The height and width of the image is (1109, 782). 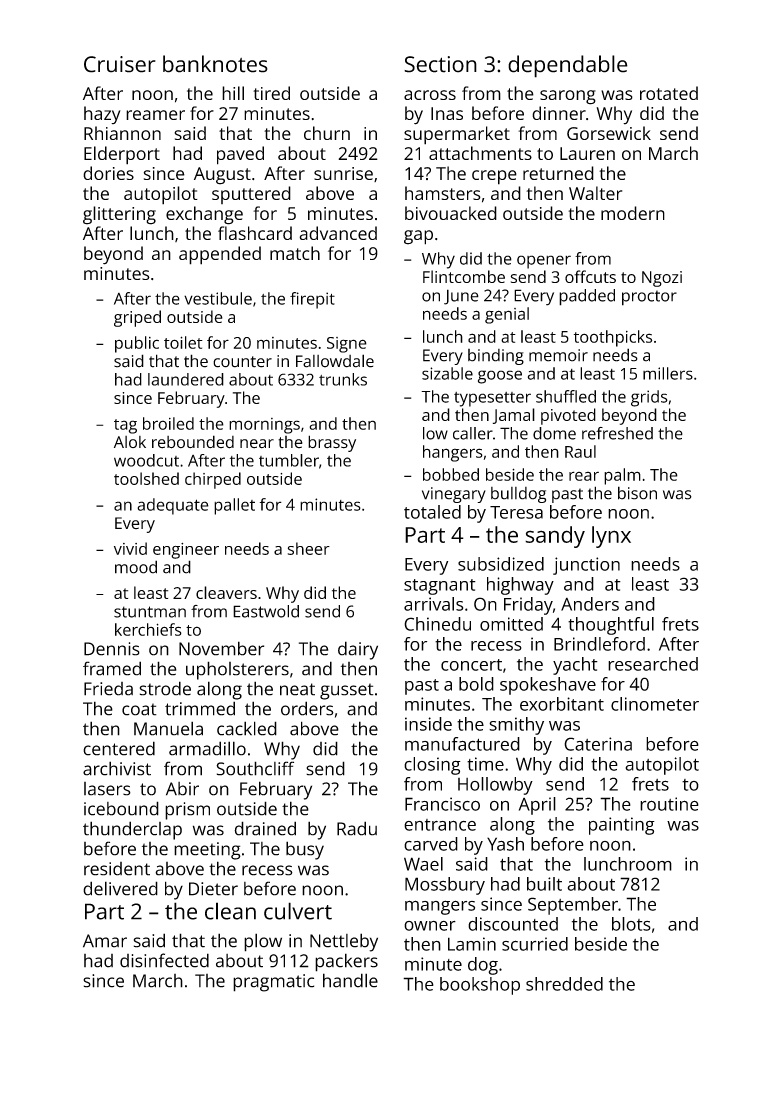 What do you see at coordinates (442, 804) in the image?
I see `Francisco` at bounding box center [442, 804].
